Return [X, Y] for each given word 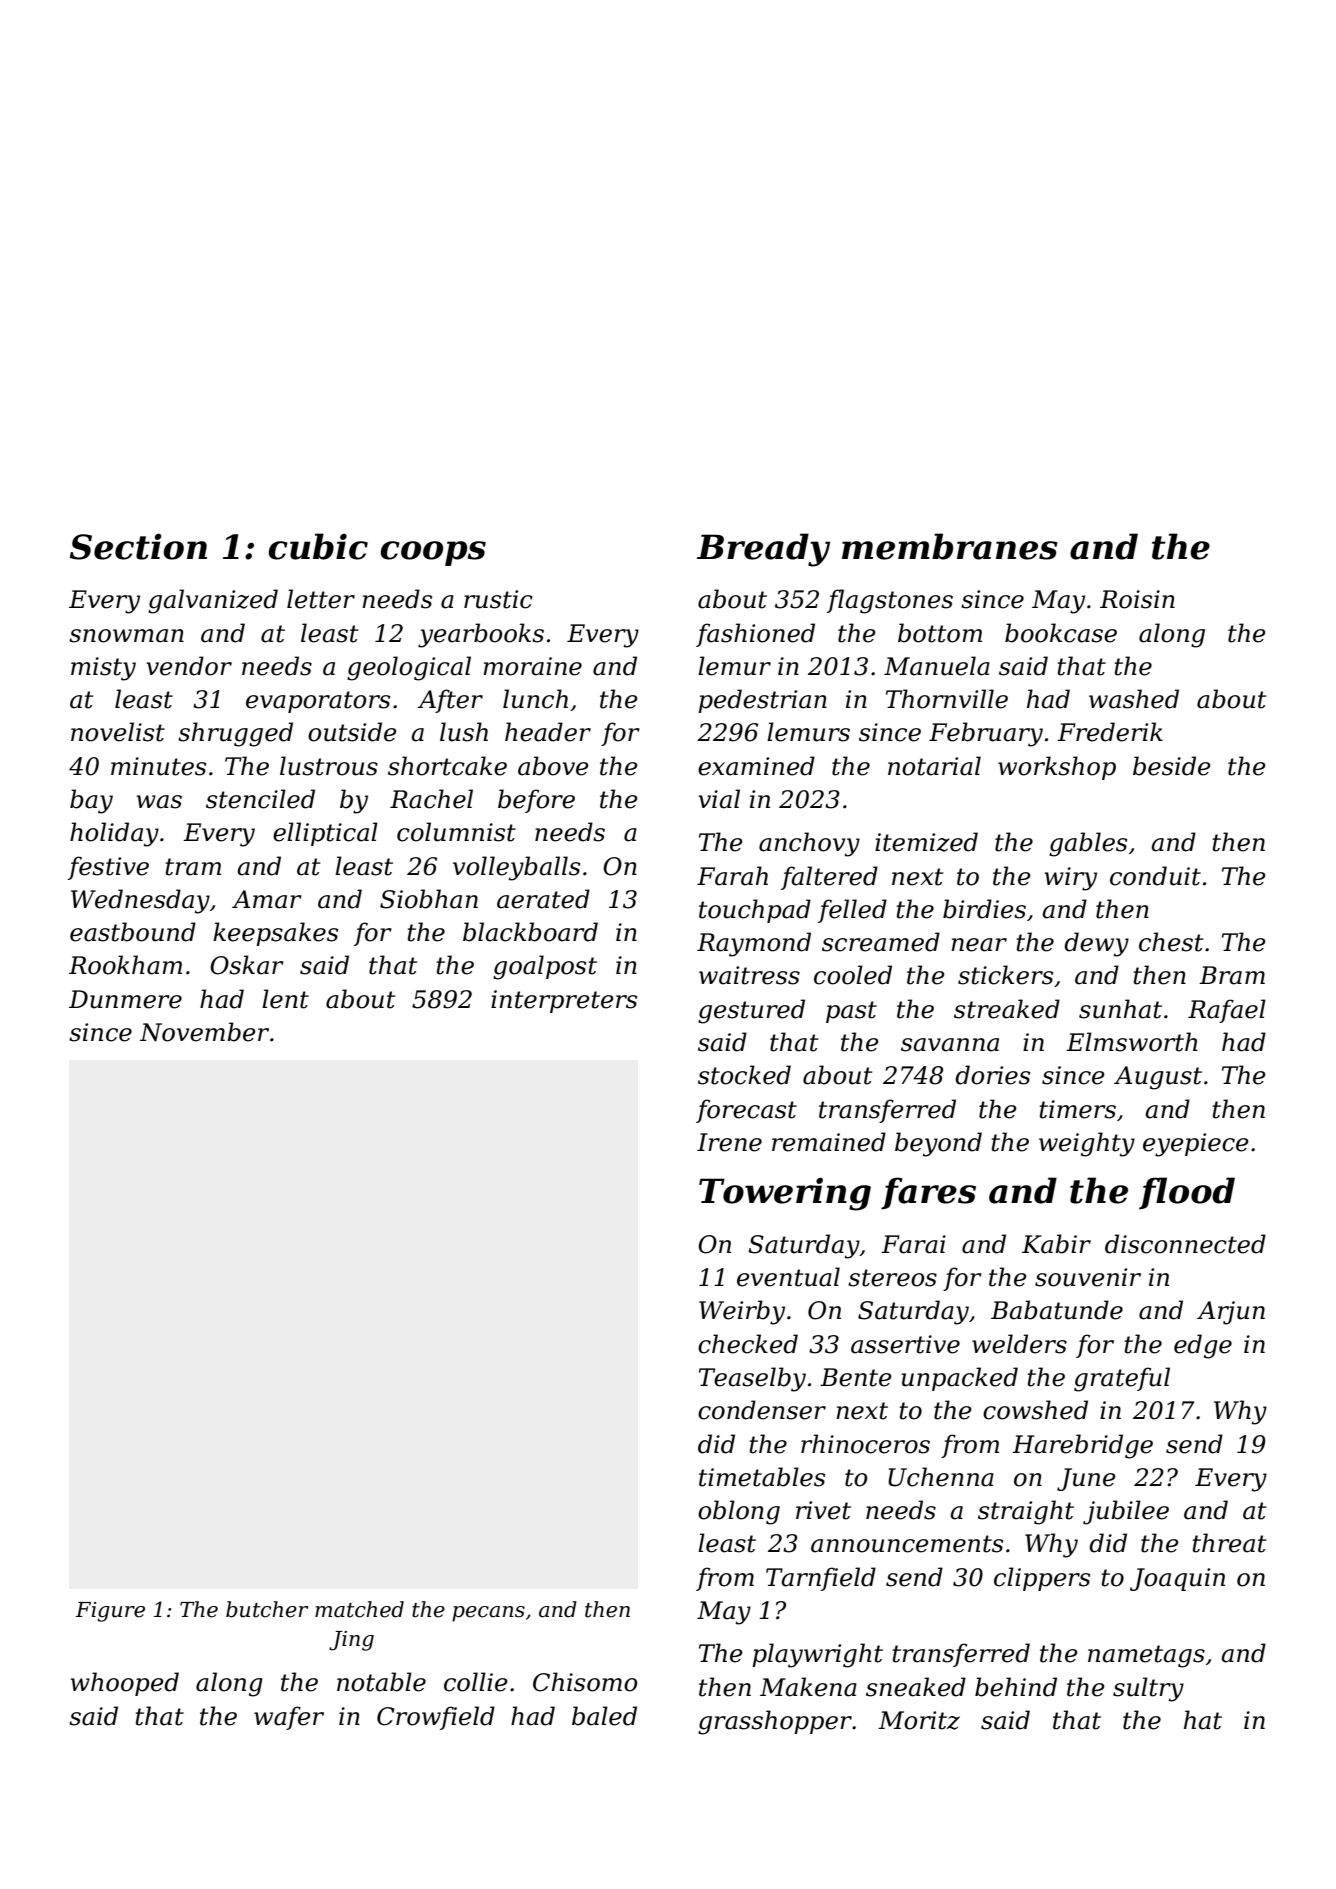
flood [1187, 1193]
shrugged [235, 734]
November [204, 1032]
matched [359, 1609]
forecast [746, 1111]
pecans [488, 1614]
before [536, 801]
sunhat [1120, 1009]
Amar [267, 899]
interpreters [564, 1001]
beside [1172, 766]
